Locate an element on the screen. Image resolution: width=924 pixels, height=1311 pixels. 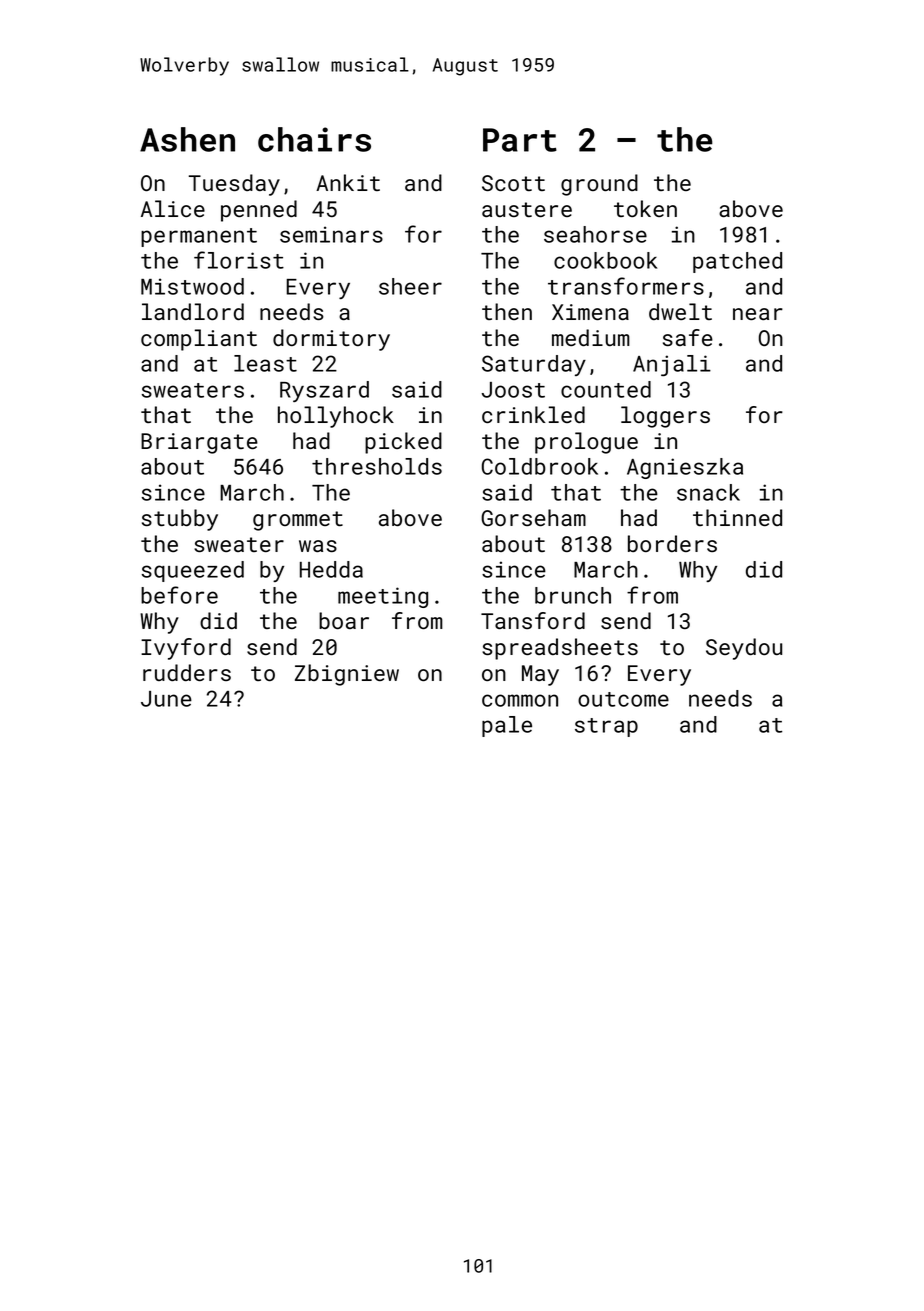
June is located at coordinates (166, 699).
